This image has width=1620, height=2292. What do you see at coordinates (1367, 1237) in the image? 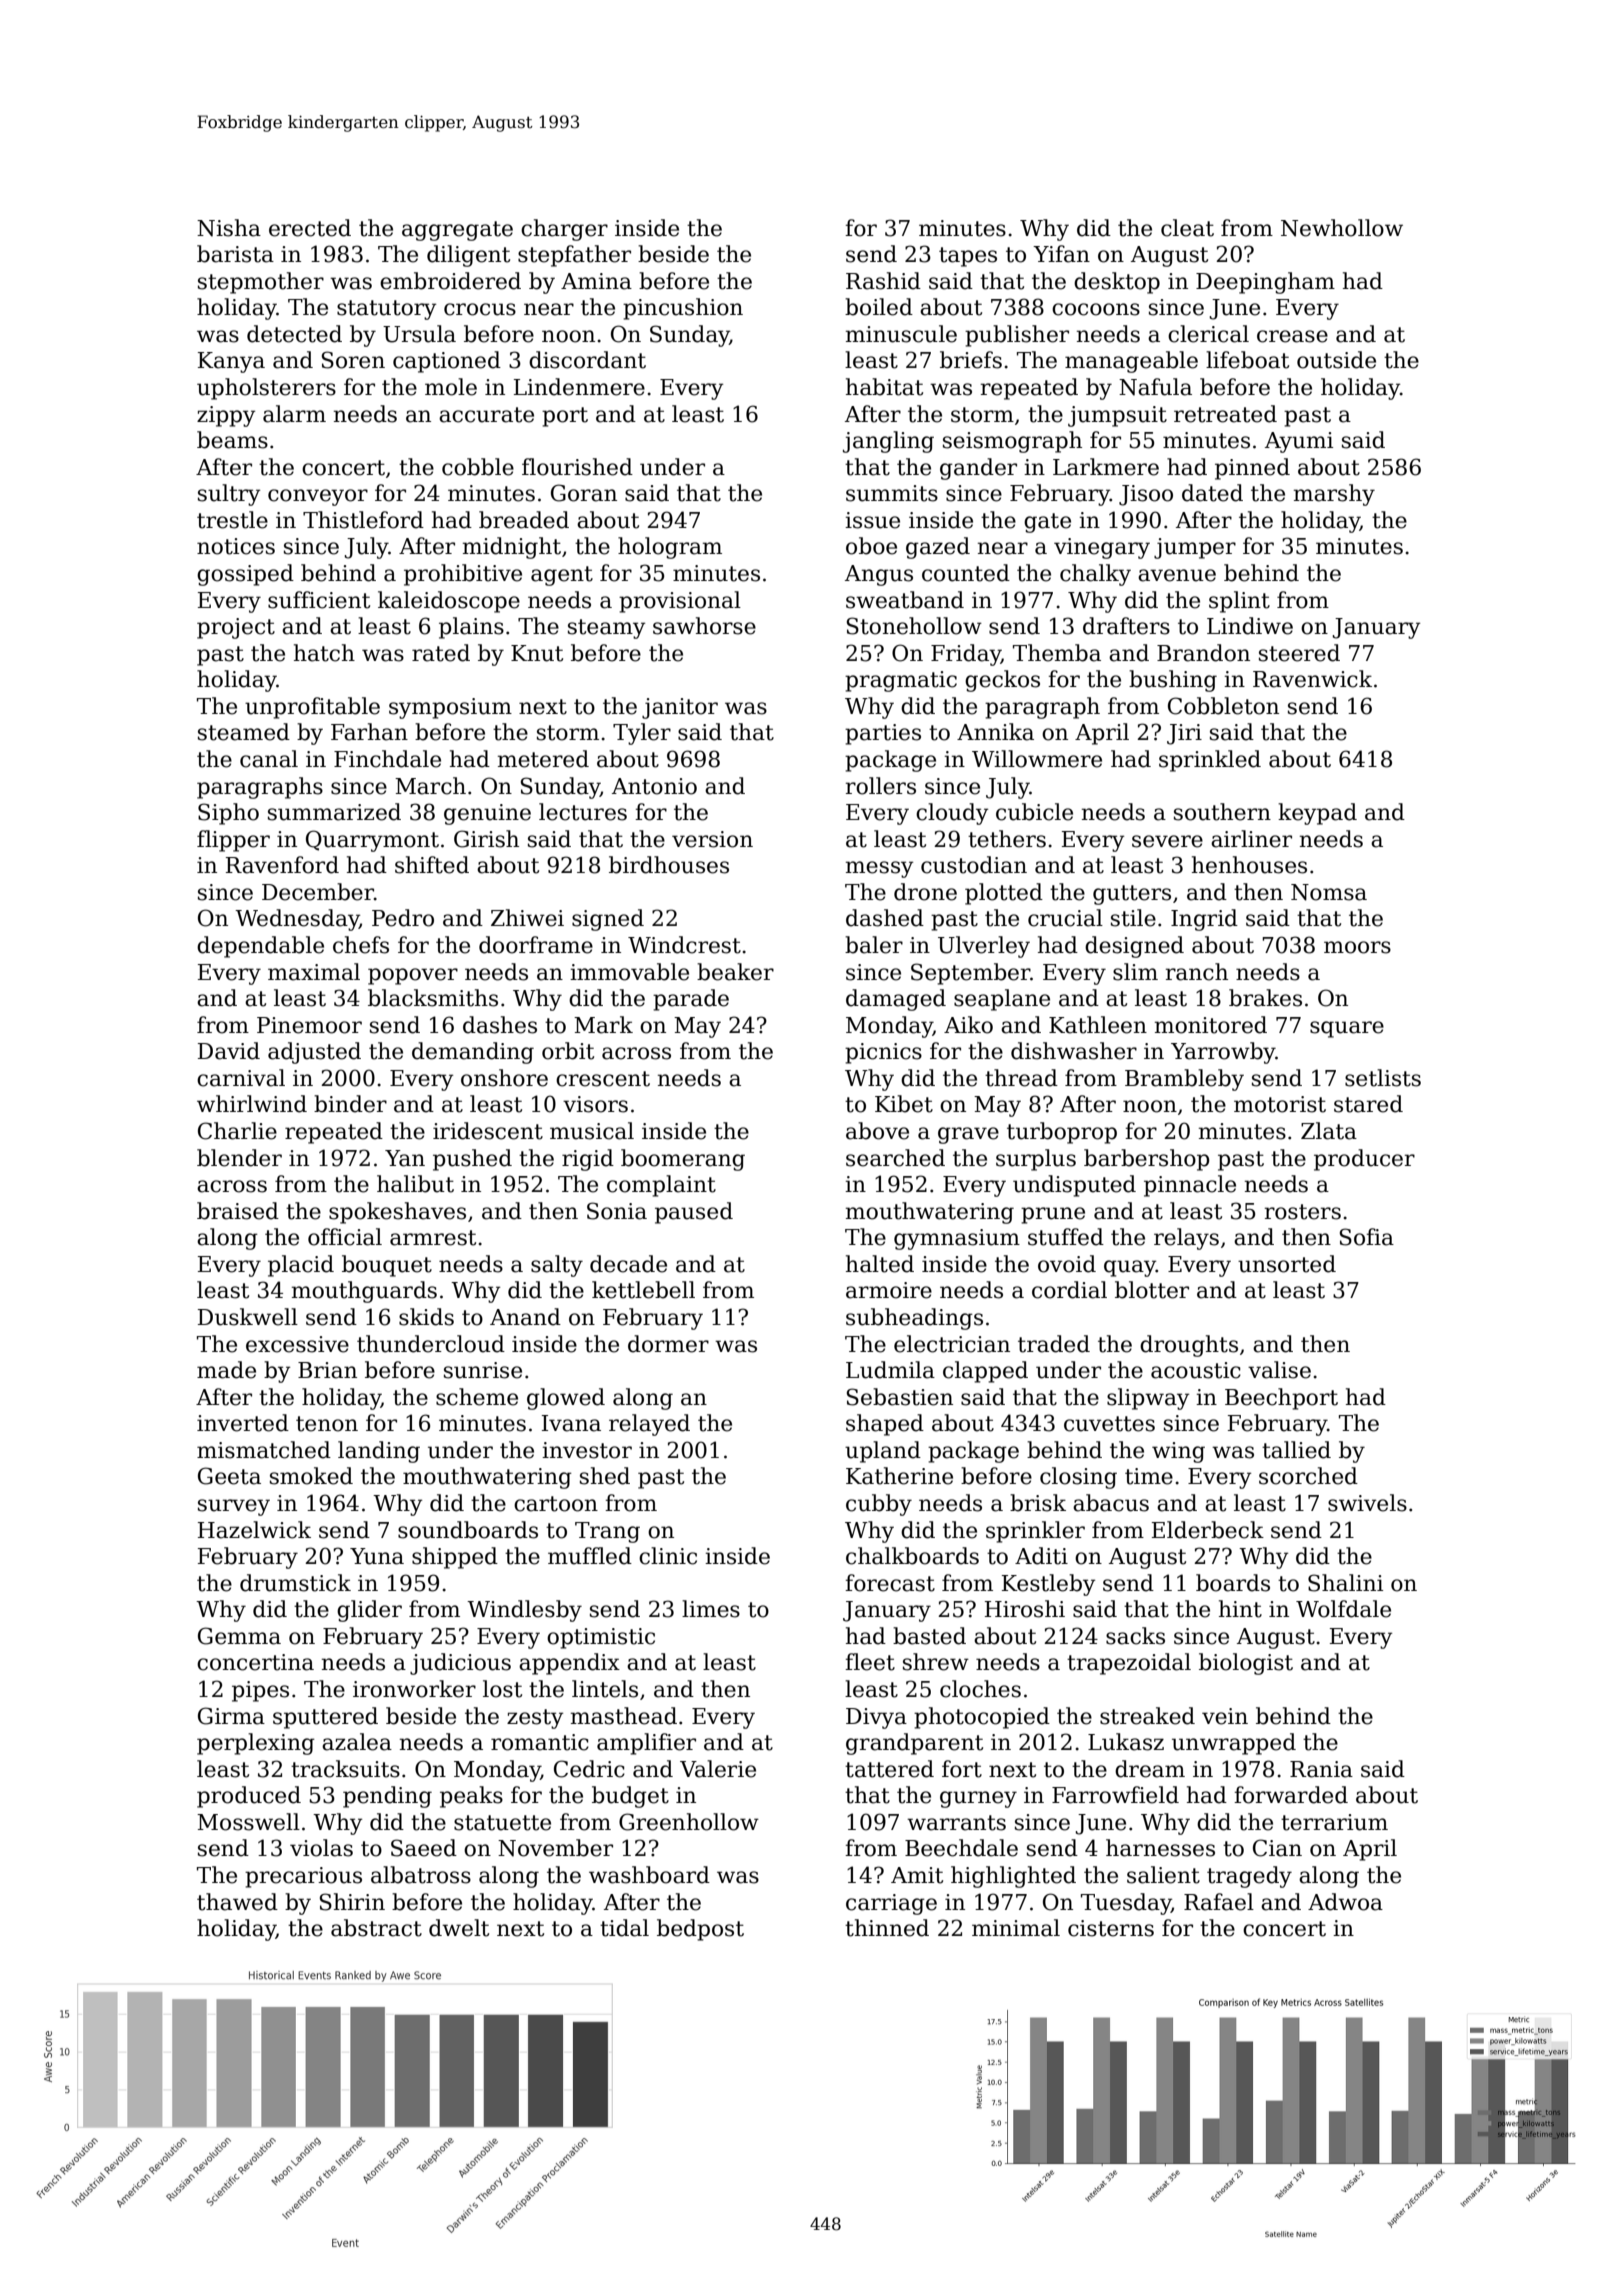
I see `Sofia` at bounding box center [1367, 1237].
